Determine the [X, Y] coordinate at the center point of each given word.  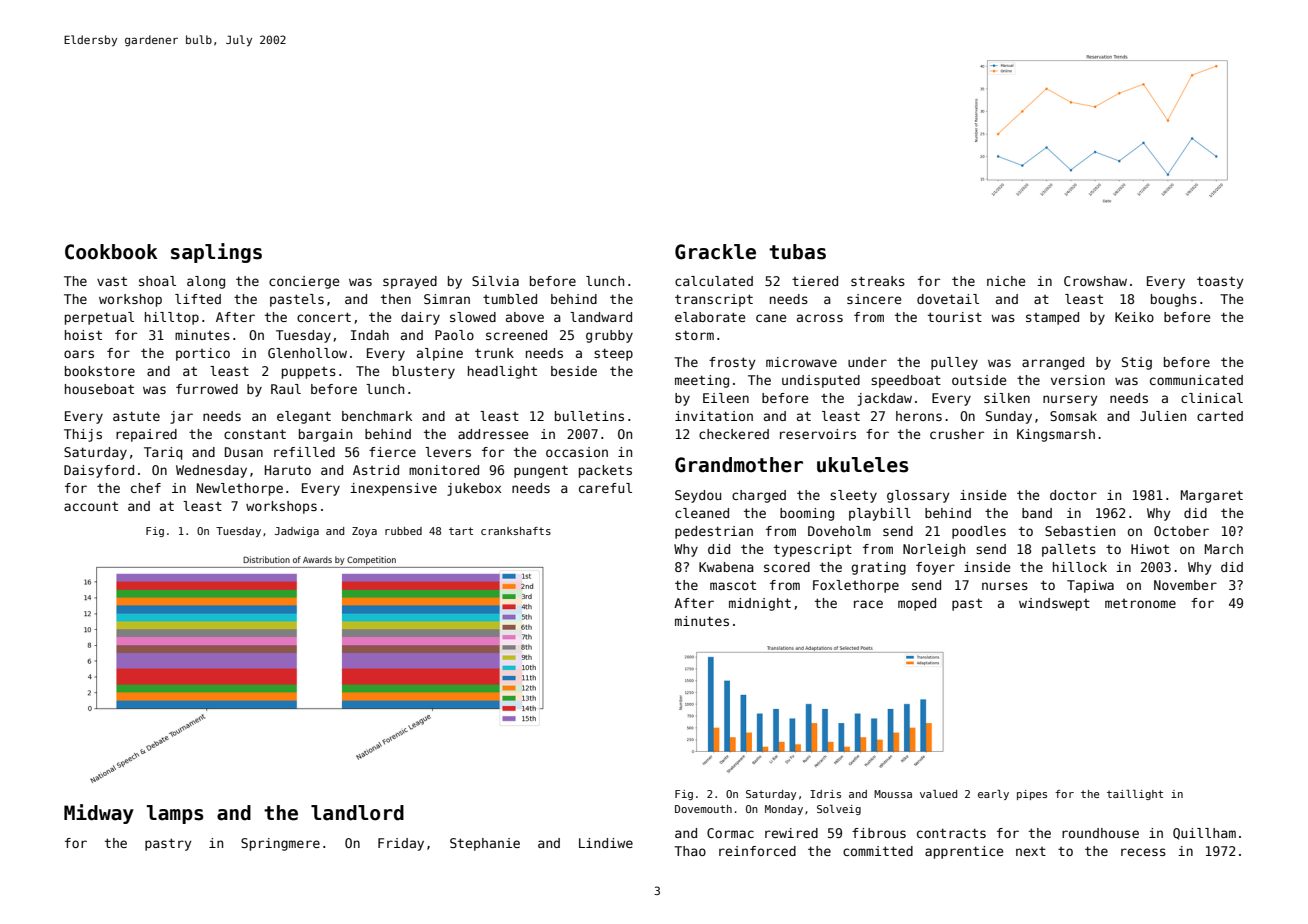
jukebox [474, 489]
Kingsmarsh [1056, 435]
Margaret [1212, 496]
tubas [797, 252]
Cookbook [111, 252]
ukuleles [862, 465]
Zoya [364, 532]
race [868, 604]
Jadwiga [297, 532]
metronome [1140, 603]
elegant [304, 417]
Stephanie [485, 844]
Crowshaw [1095, 281]
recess [1143, 852]
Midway [99, 814]
